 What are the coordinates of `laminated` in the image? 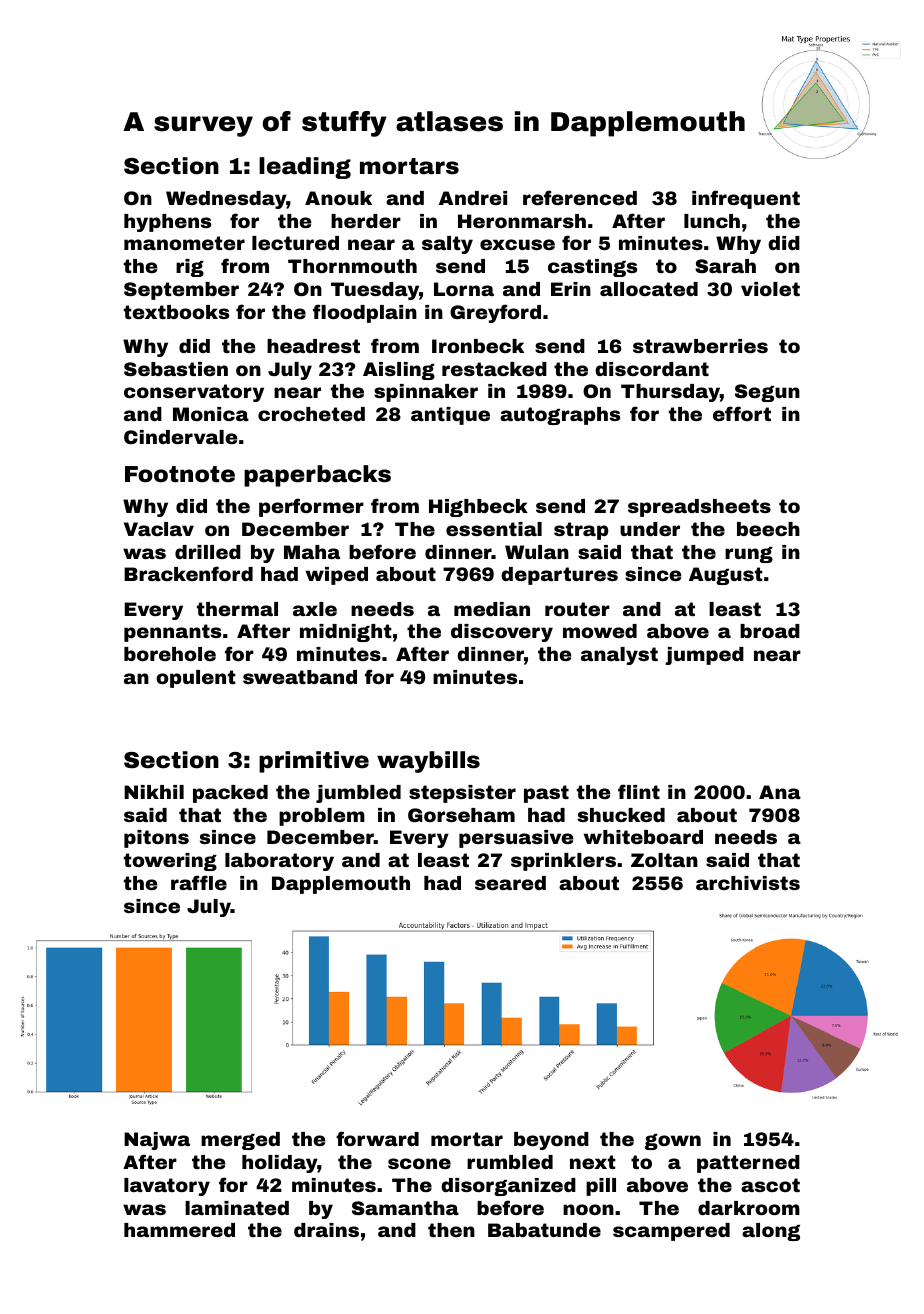 It's located at (237, 1208).
